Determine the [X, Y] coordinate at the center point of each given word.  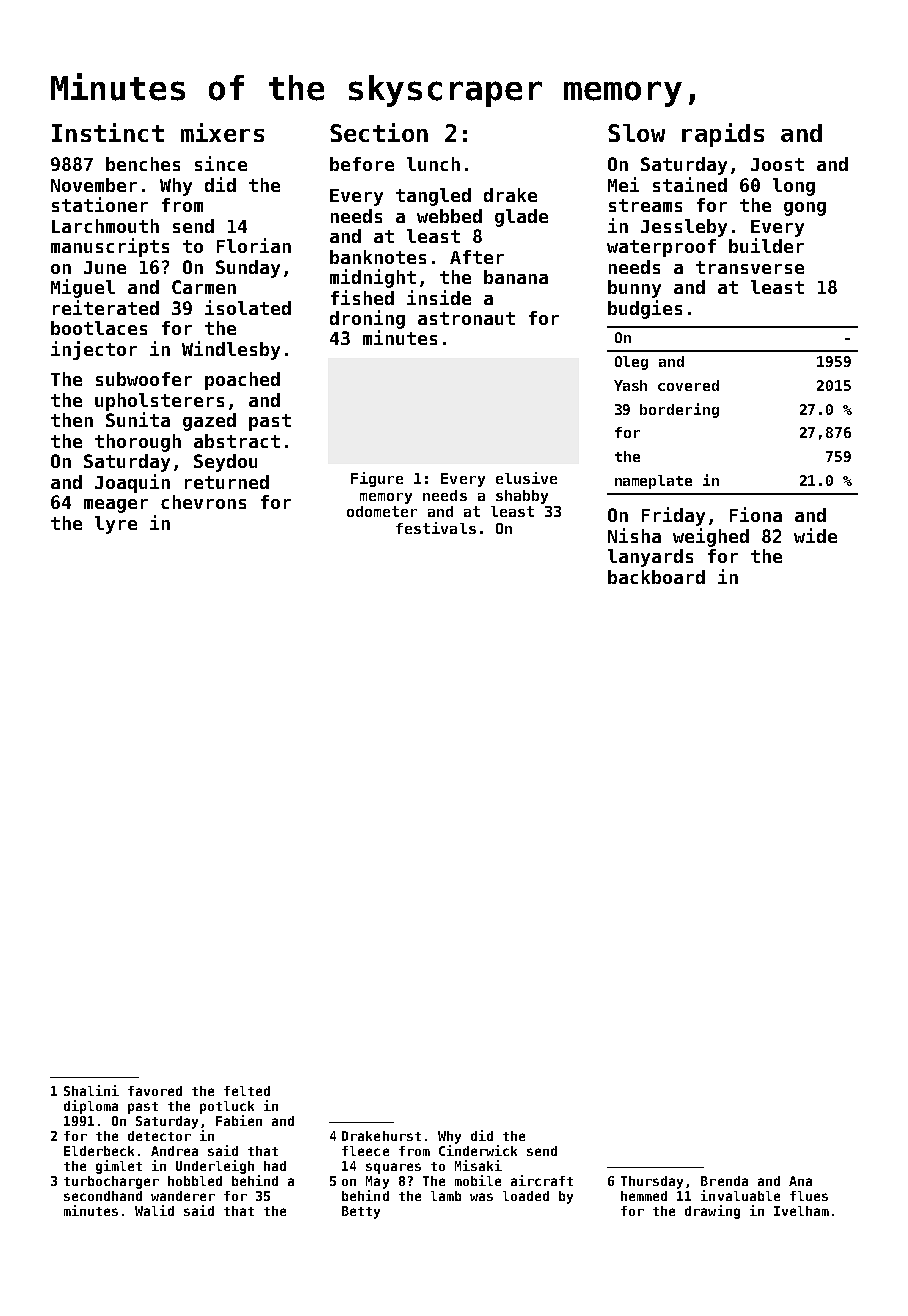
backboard [656, 577]
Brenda [724, 1181]
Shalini [91, 1090]
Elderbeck [99, 1151]
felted [247, 1091]
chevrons [203, 502]
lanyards [650, 558]
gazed [209, 422]
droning [367, 319]
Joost [777, 164]
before [362, 164]
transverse [750, 267]
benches [143, 164]
